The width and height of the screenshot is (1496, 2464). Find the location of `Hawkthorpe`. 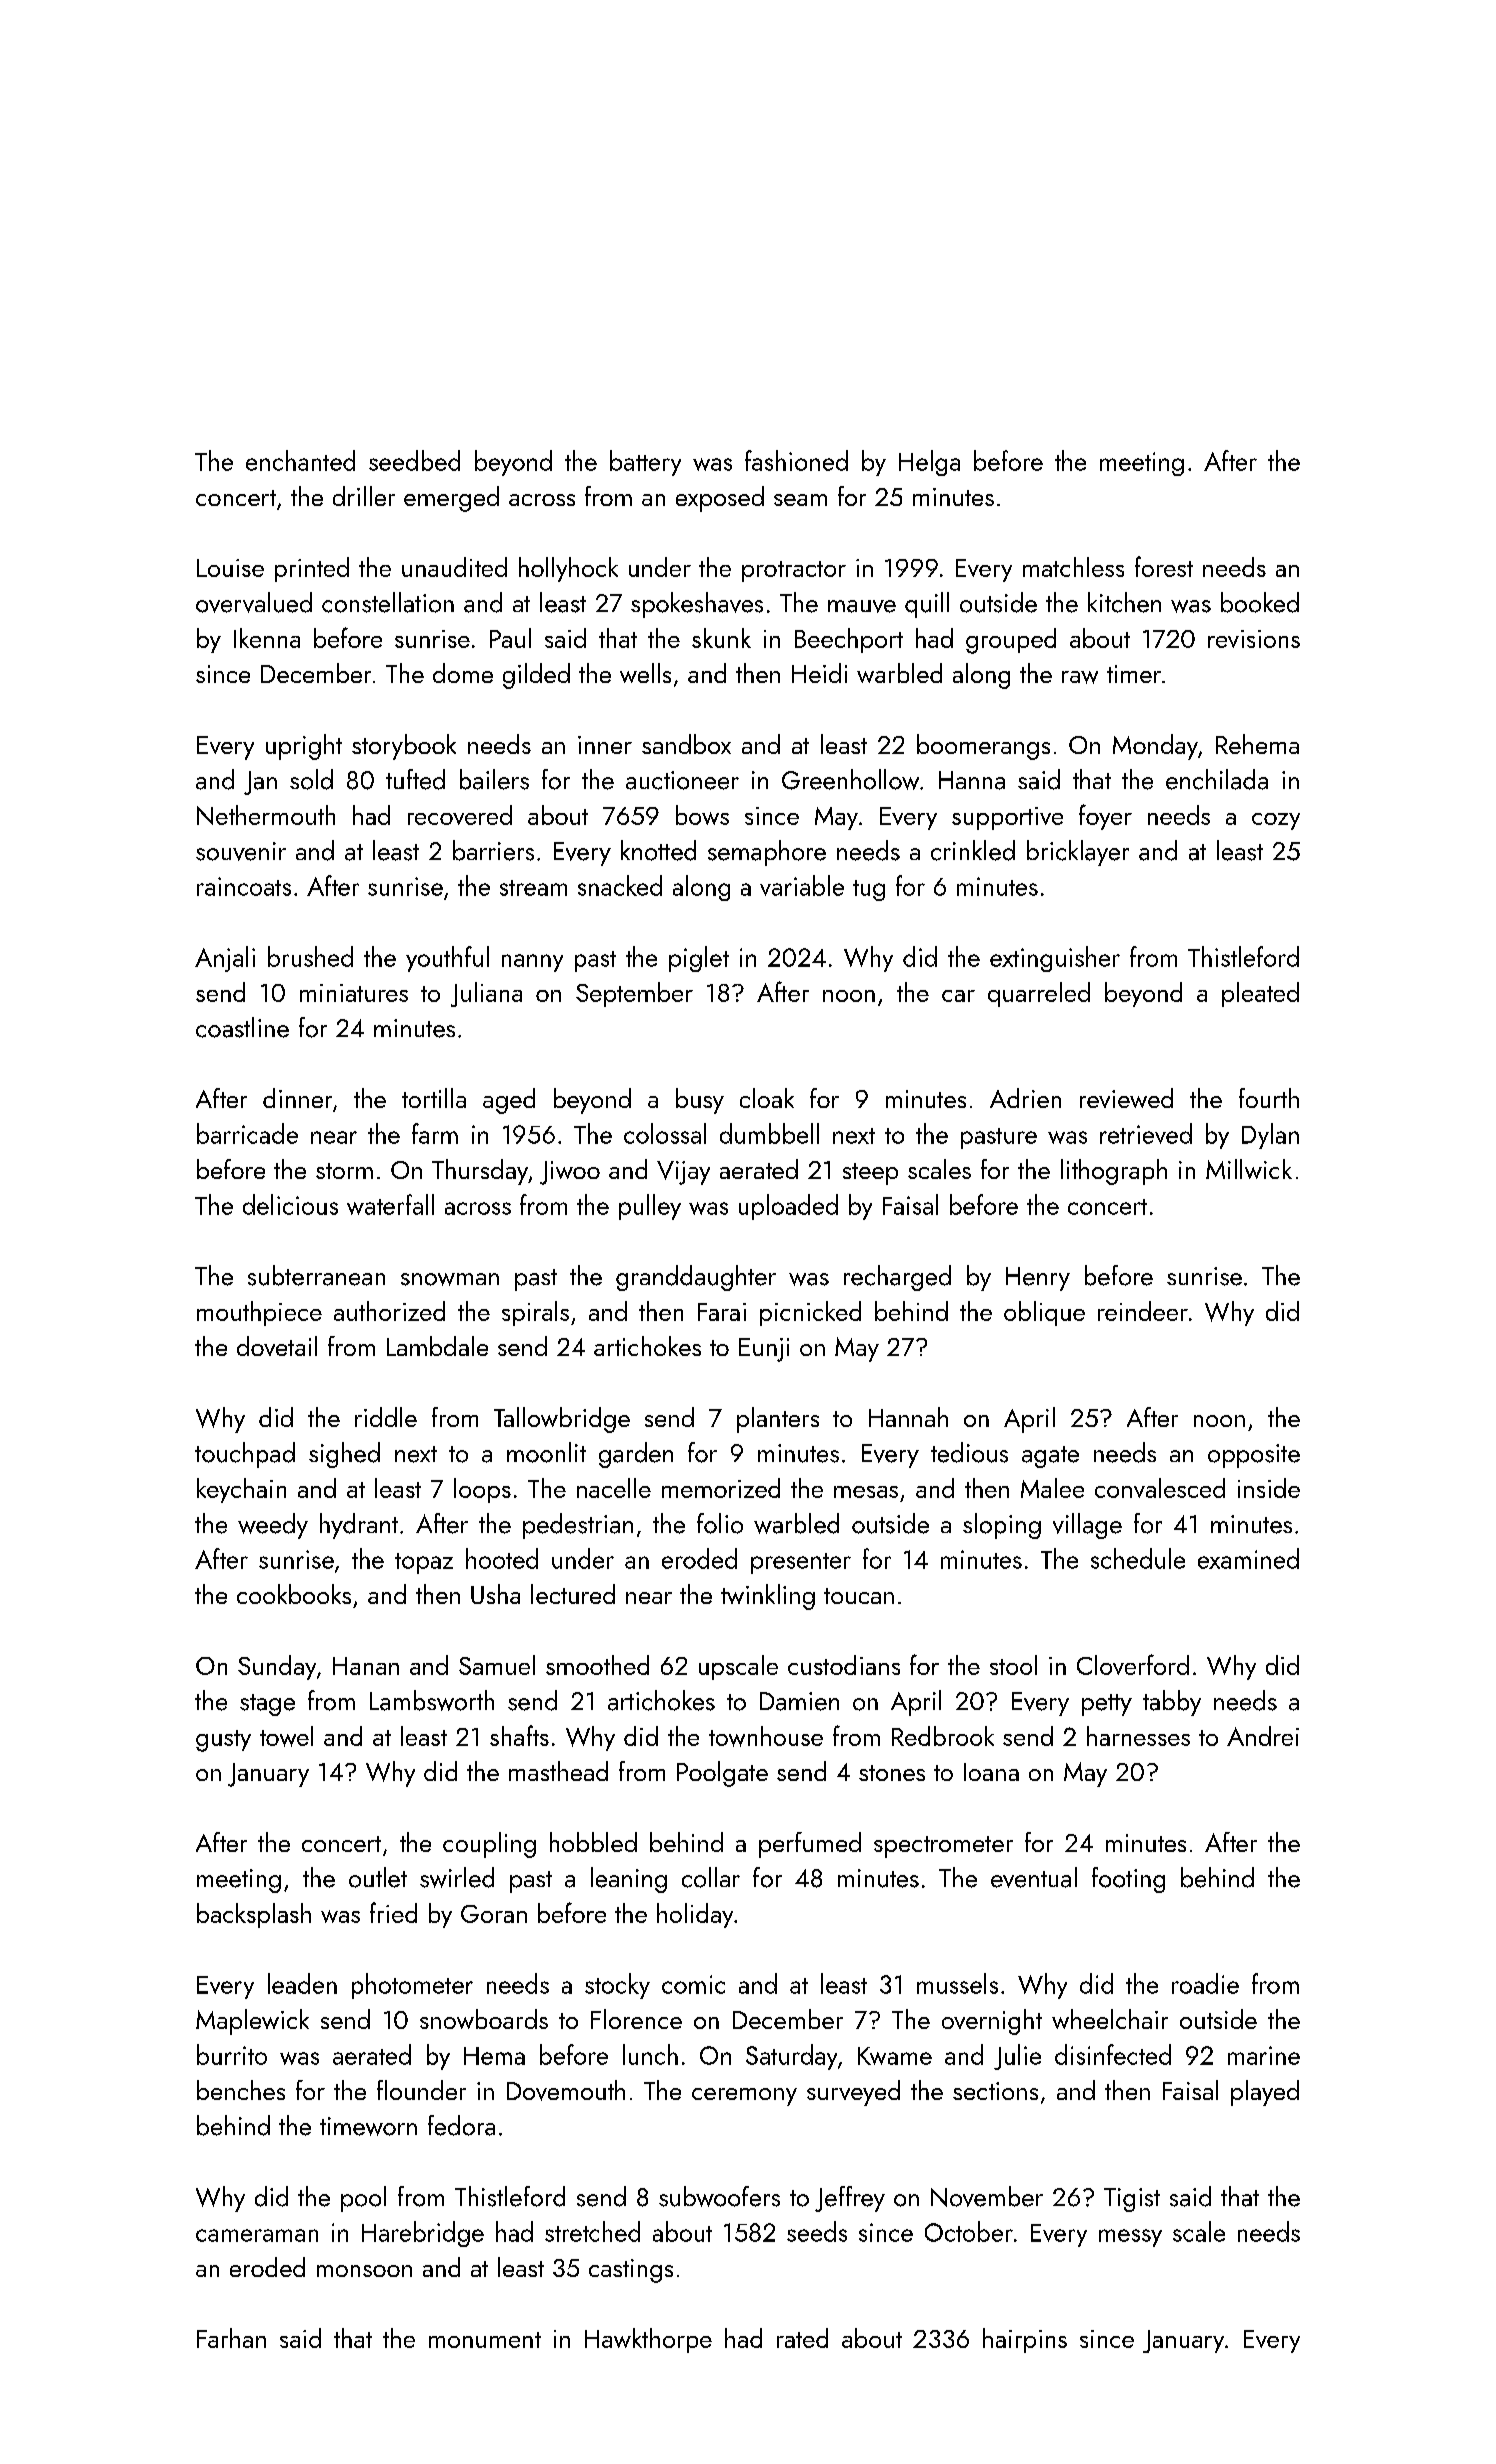

Hawkthorpe is located at coordinates (648, 2340).
